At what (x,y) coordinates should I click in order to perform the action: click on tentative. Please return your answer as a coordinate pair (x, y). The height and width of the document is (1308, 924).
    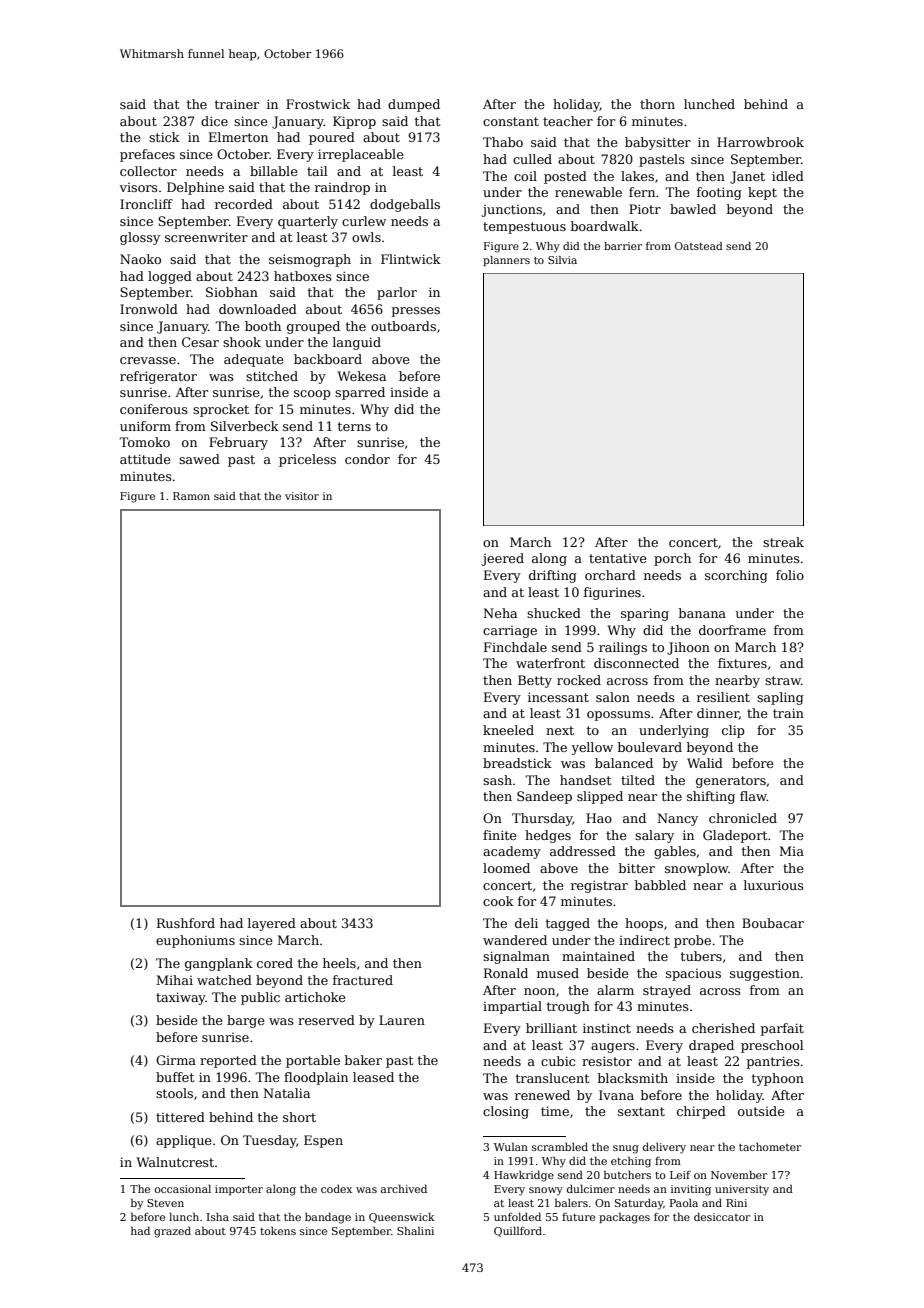
    Looking at the image, I should click on (618, 558).
